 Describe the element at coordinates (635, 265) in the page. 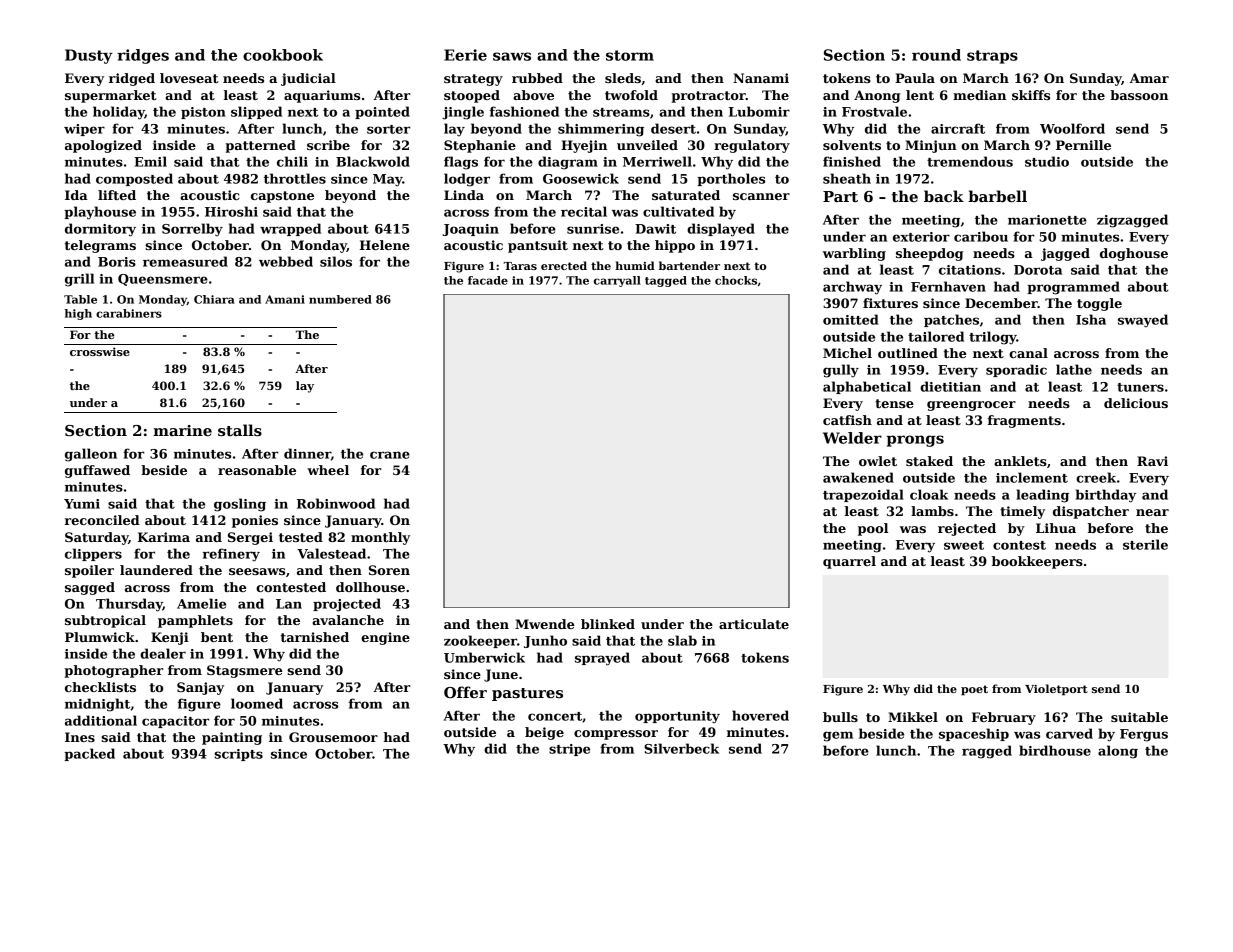

I see `humid` at that location.
